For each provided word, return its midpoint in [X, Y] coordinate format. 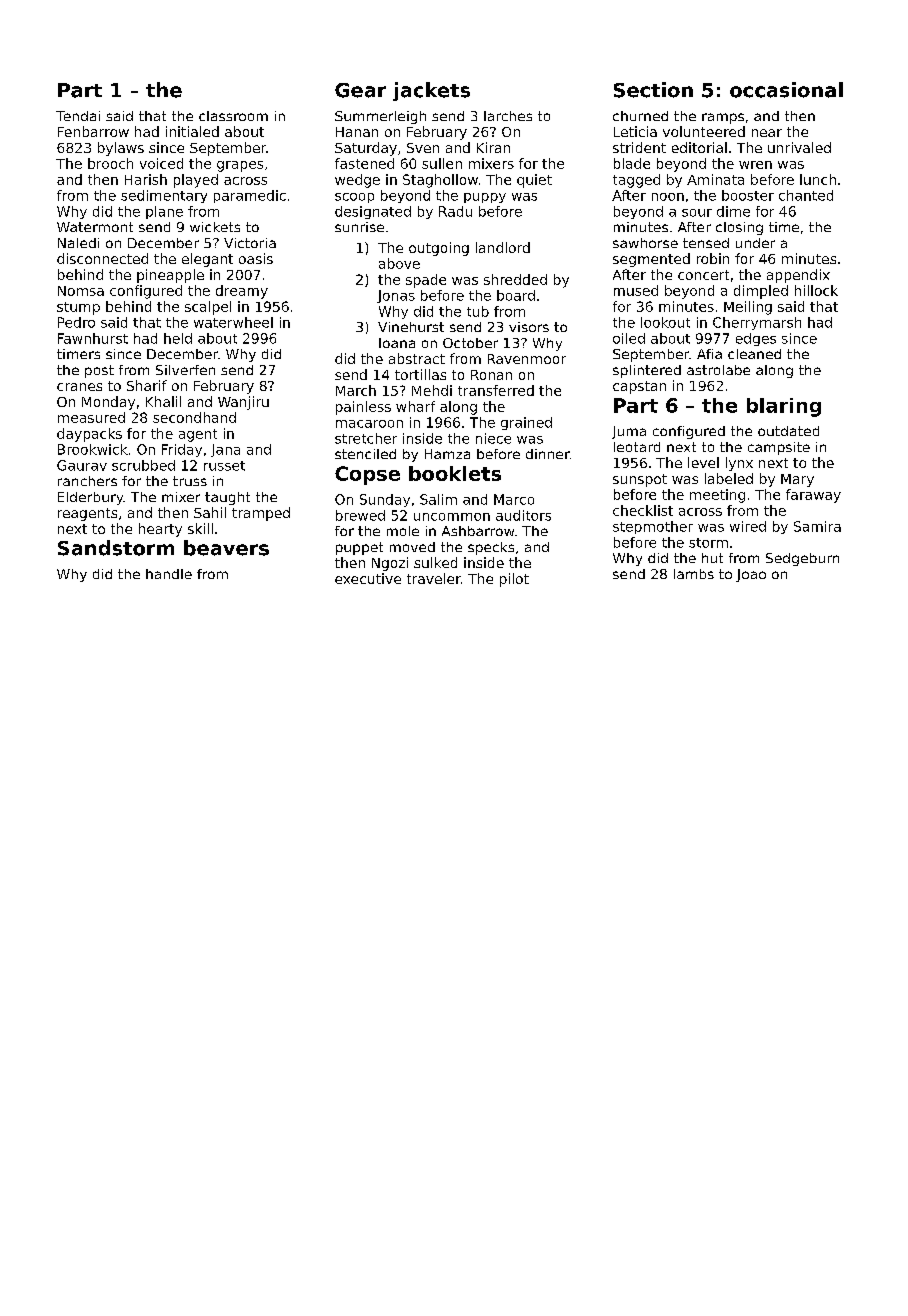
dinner [548, 454]
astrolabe [718, 370]
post [99, 371]
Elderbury [90, 498]
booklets [455, 473]
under [755, 243]
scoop [354, 198]
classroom [233, 116]
